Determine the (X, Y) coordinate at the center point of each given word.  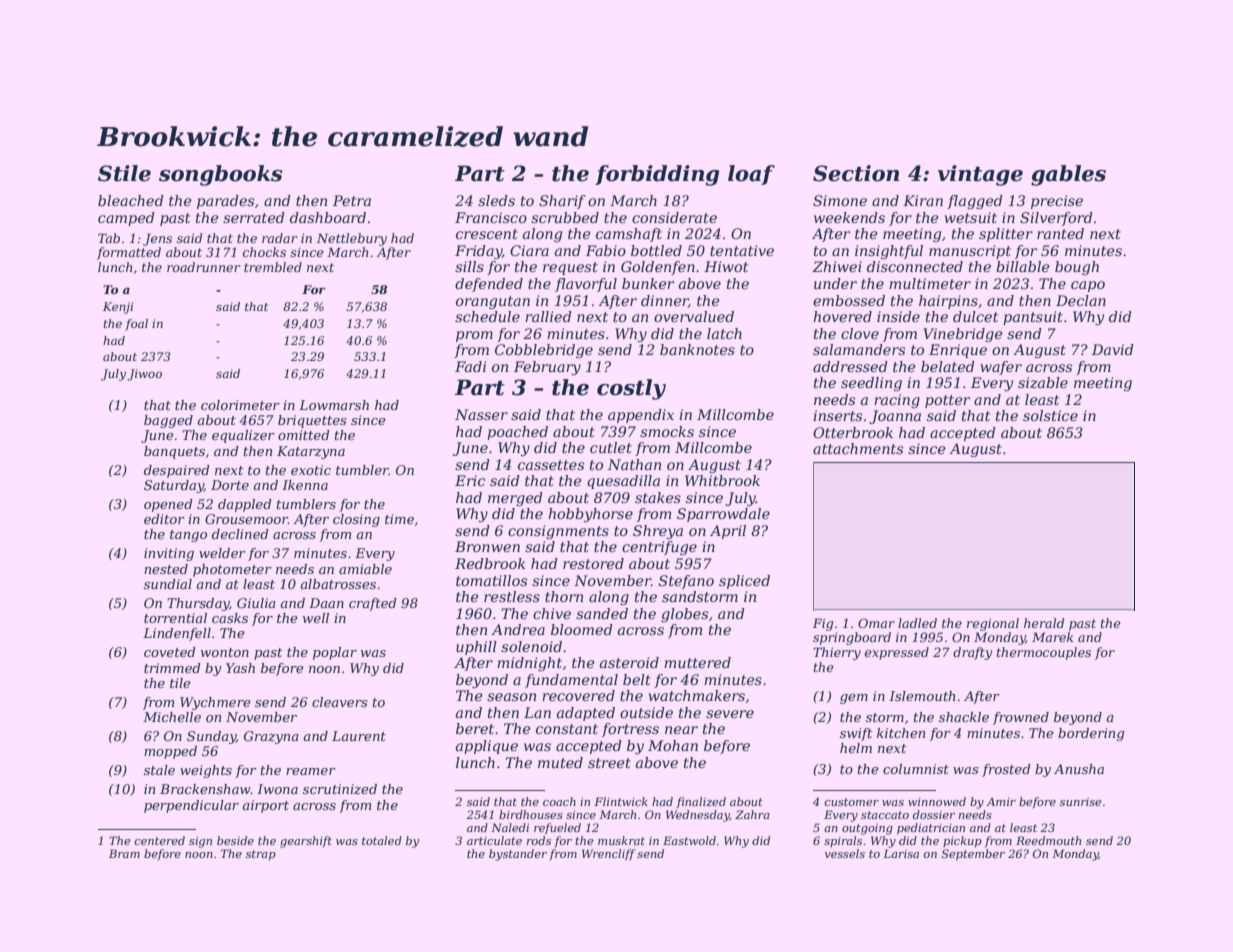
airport (265, 806)
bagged (168, 421)
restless (512, 596)
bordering (1091, 734)
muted (560, 762)
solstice (1050, 415)
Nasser (481, 414)
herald (1044, 623)
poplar (335, 653)
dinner (665, 301)
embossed (849, 300)
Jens (157, 239)
